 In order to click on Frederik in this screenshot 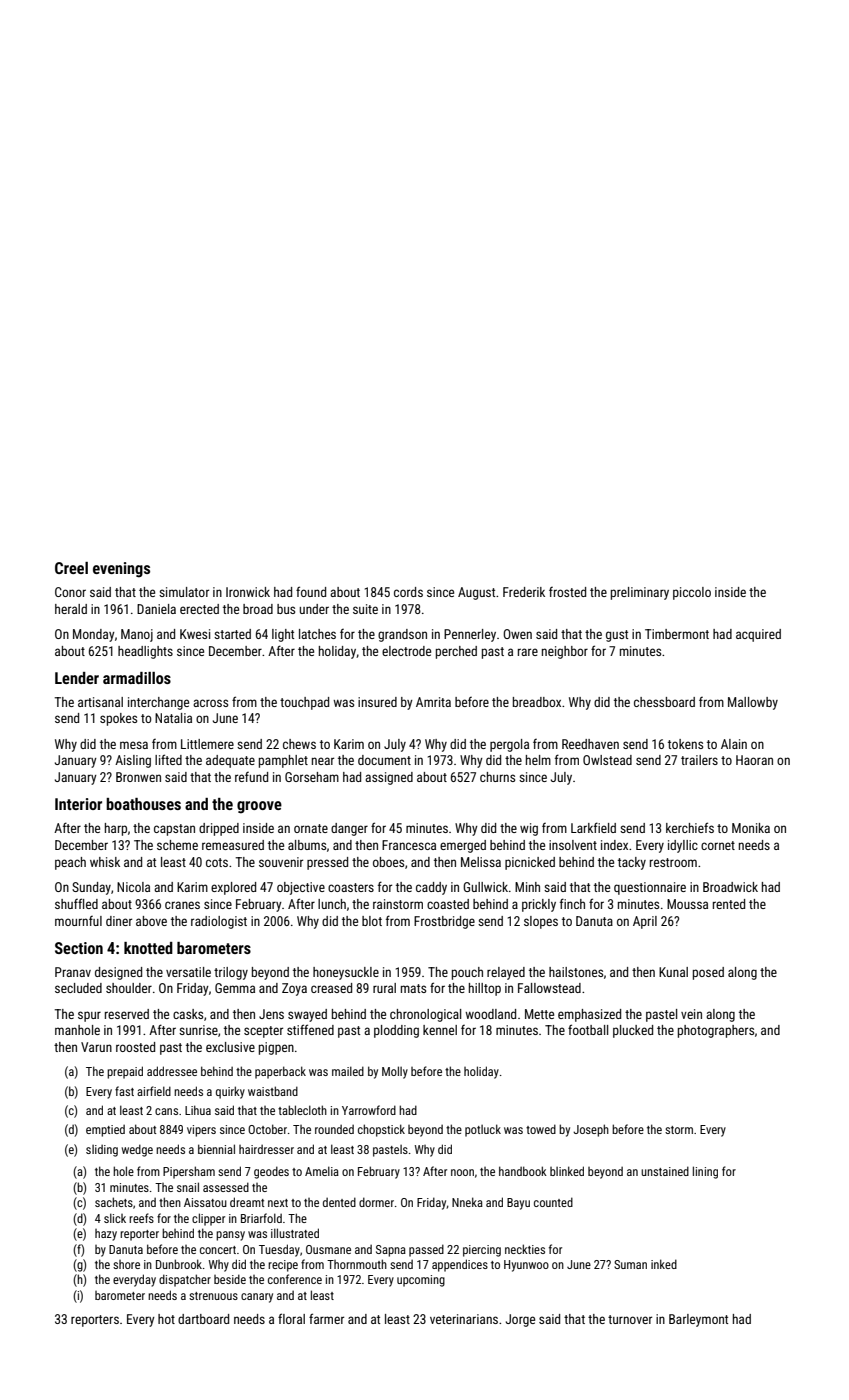, I will do `click(524, 592)`.
